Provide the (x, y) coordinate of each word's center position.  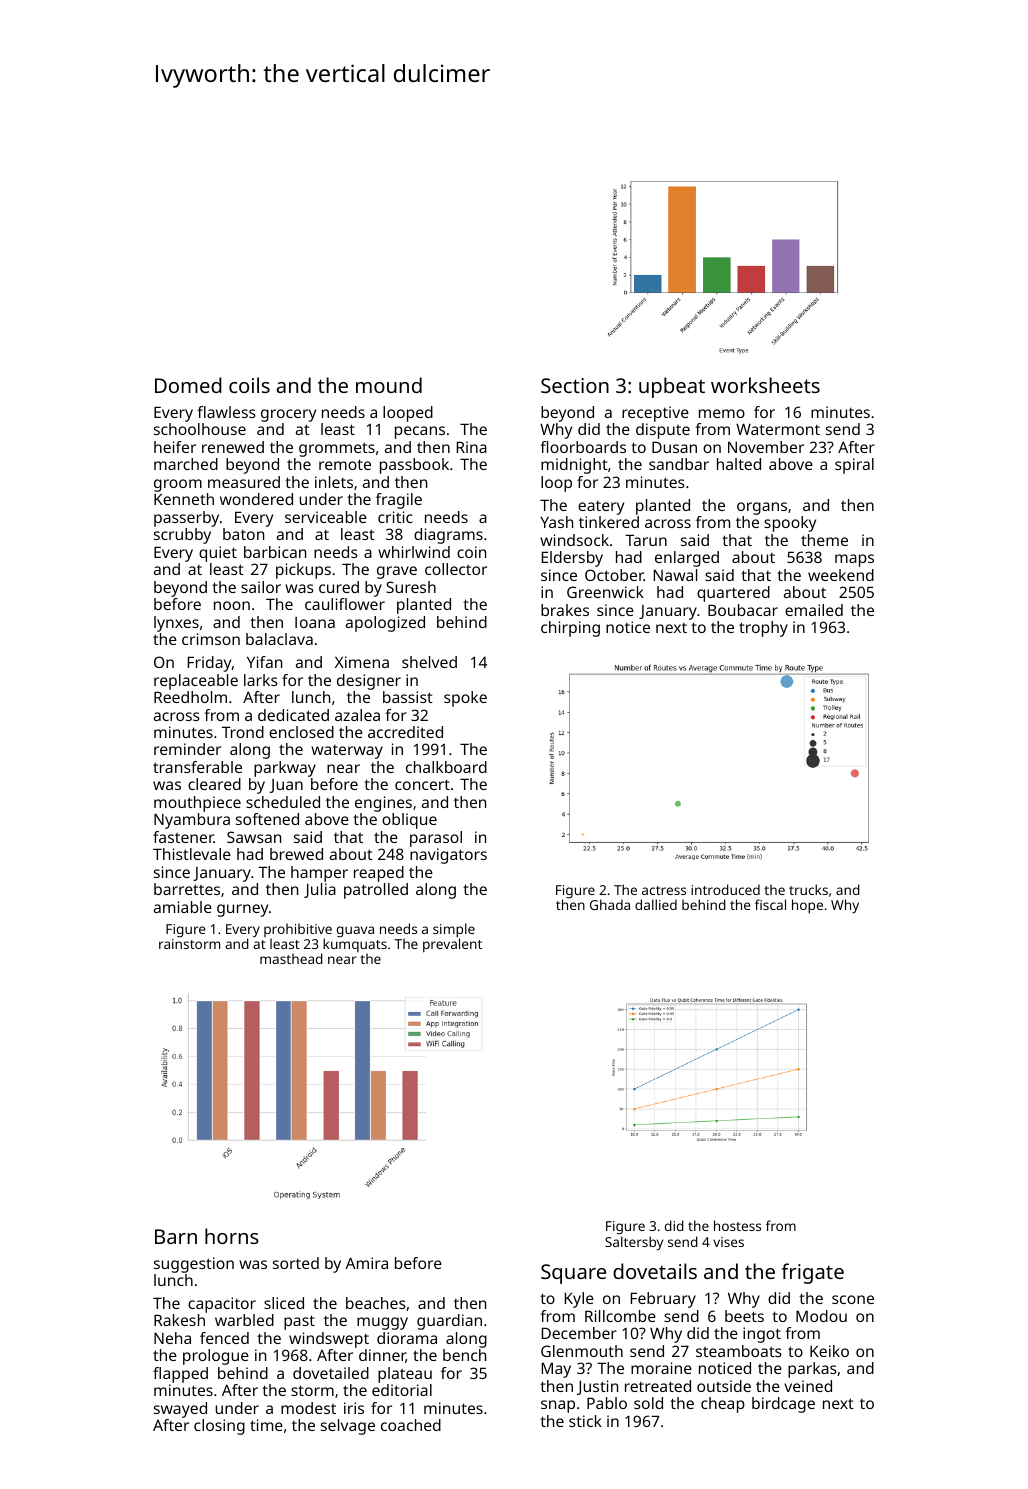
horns (232, 1236)
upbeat (672, 387)
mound (389, 385)
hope (807, 906)
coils (249, 385)
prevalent (452, 945)
